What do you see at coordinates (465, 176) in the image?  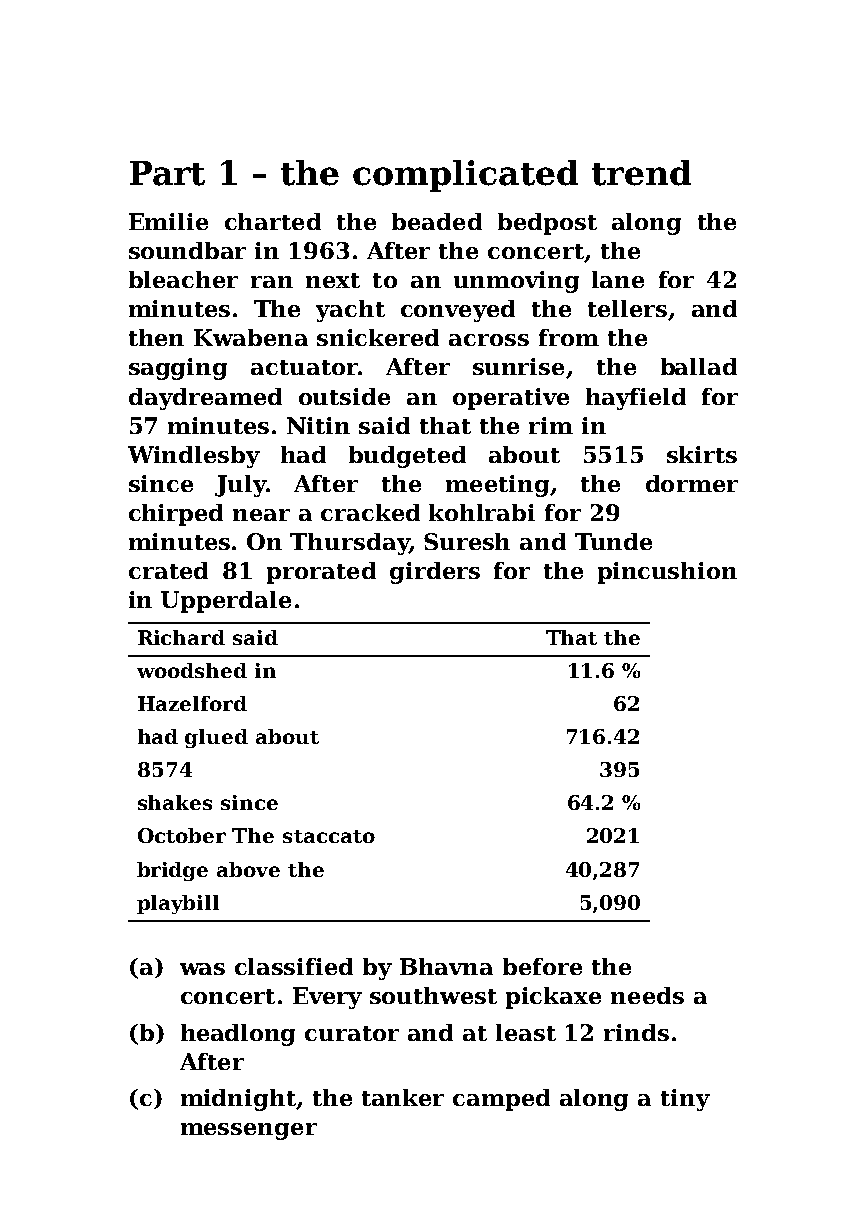 I see `complicated` at bounding box center [465, 176].
